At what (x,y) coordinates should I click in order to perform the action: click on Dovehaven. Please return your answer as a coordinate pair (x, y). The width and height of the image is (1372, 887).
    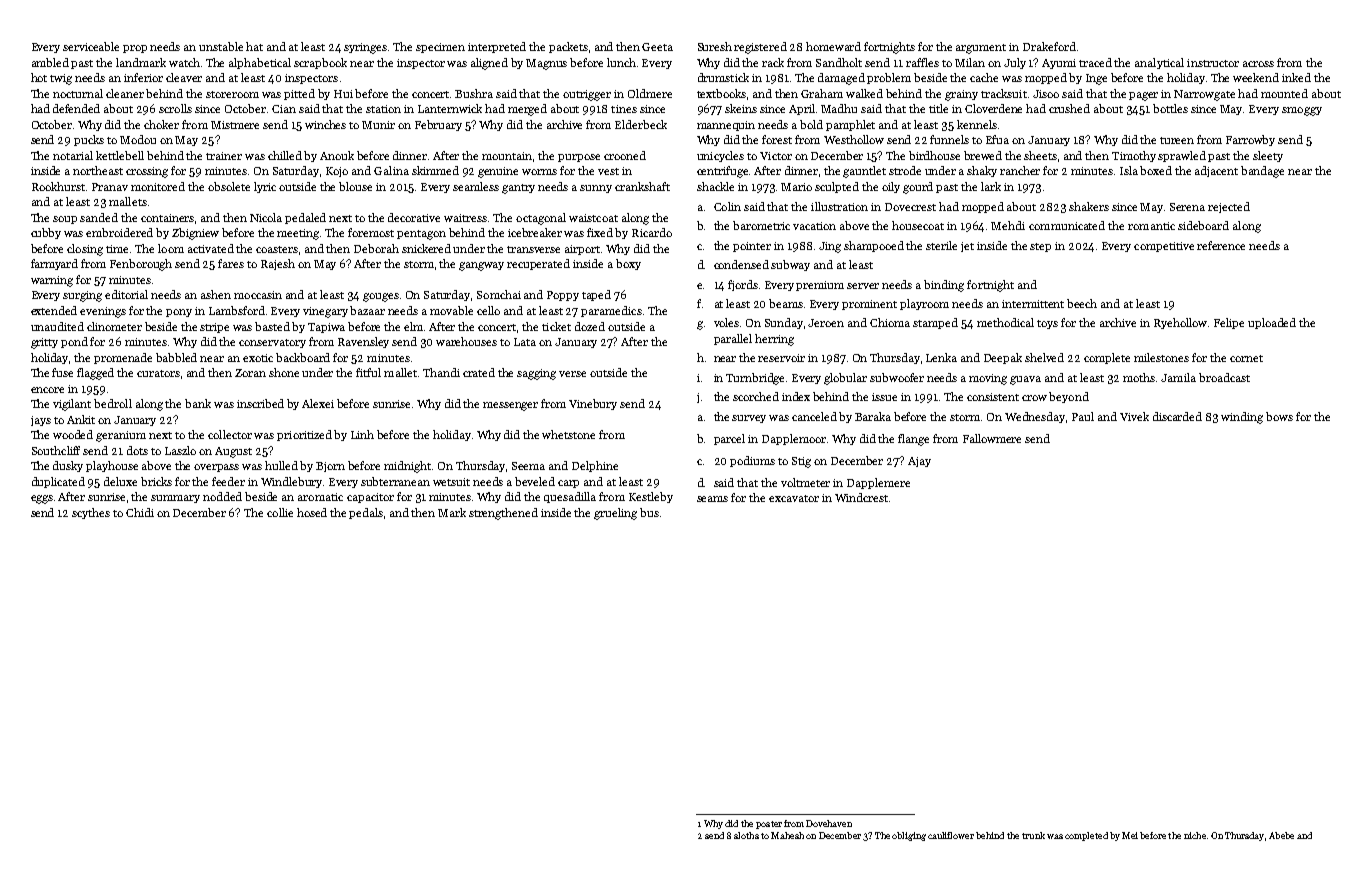
    Looking at the image, I should click on (829, 823).
